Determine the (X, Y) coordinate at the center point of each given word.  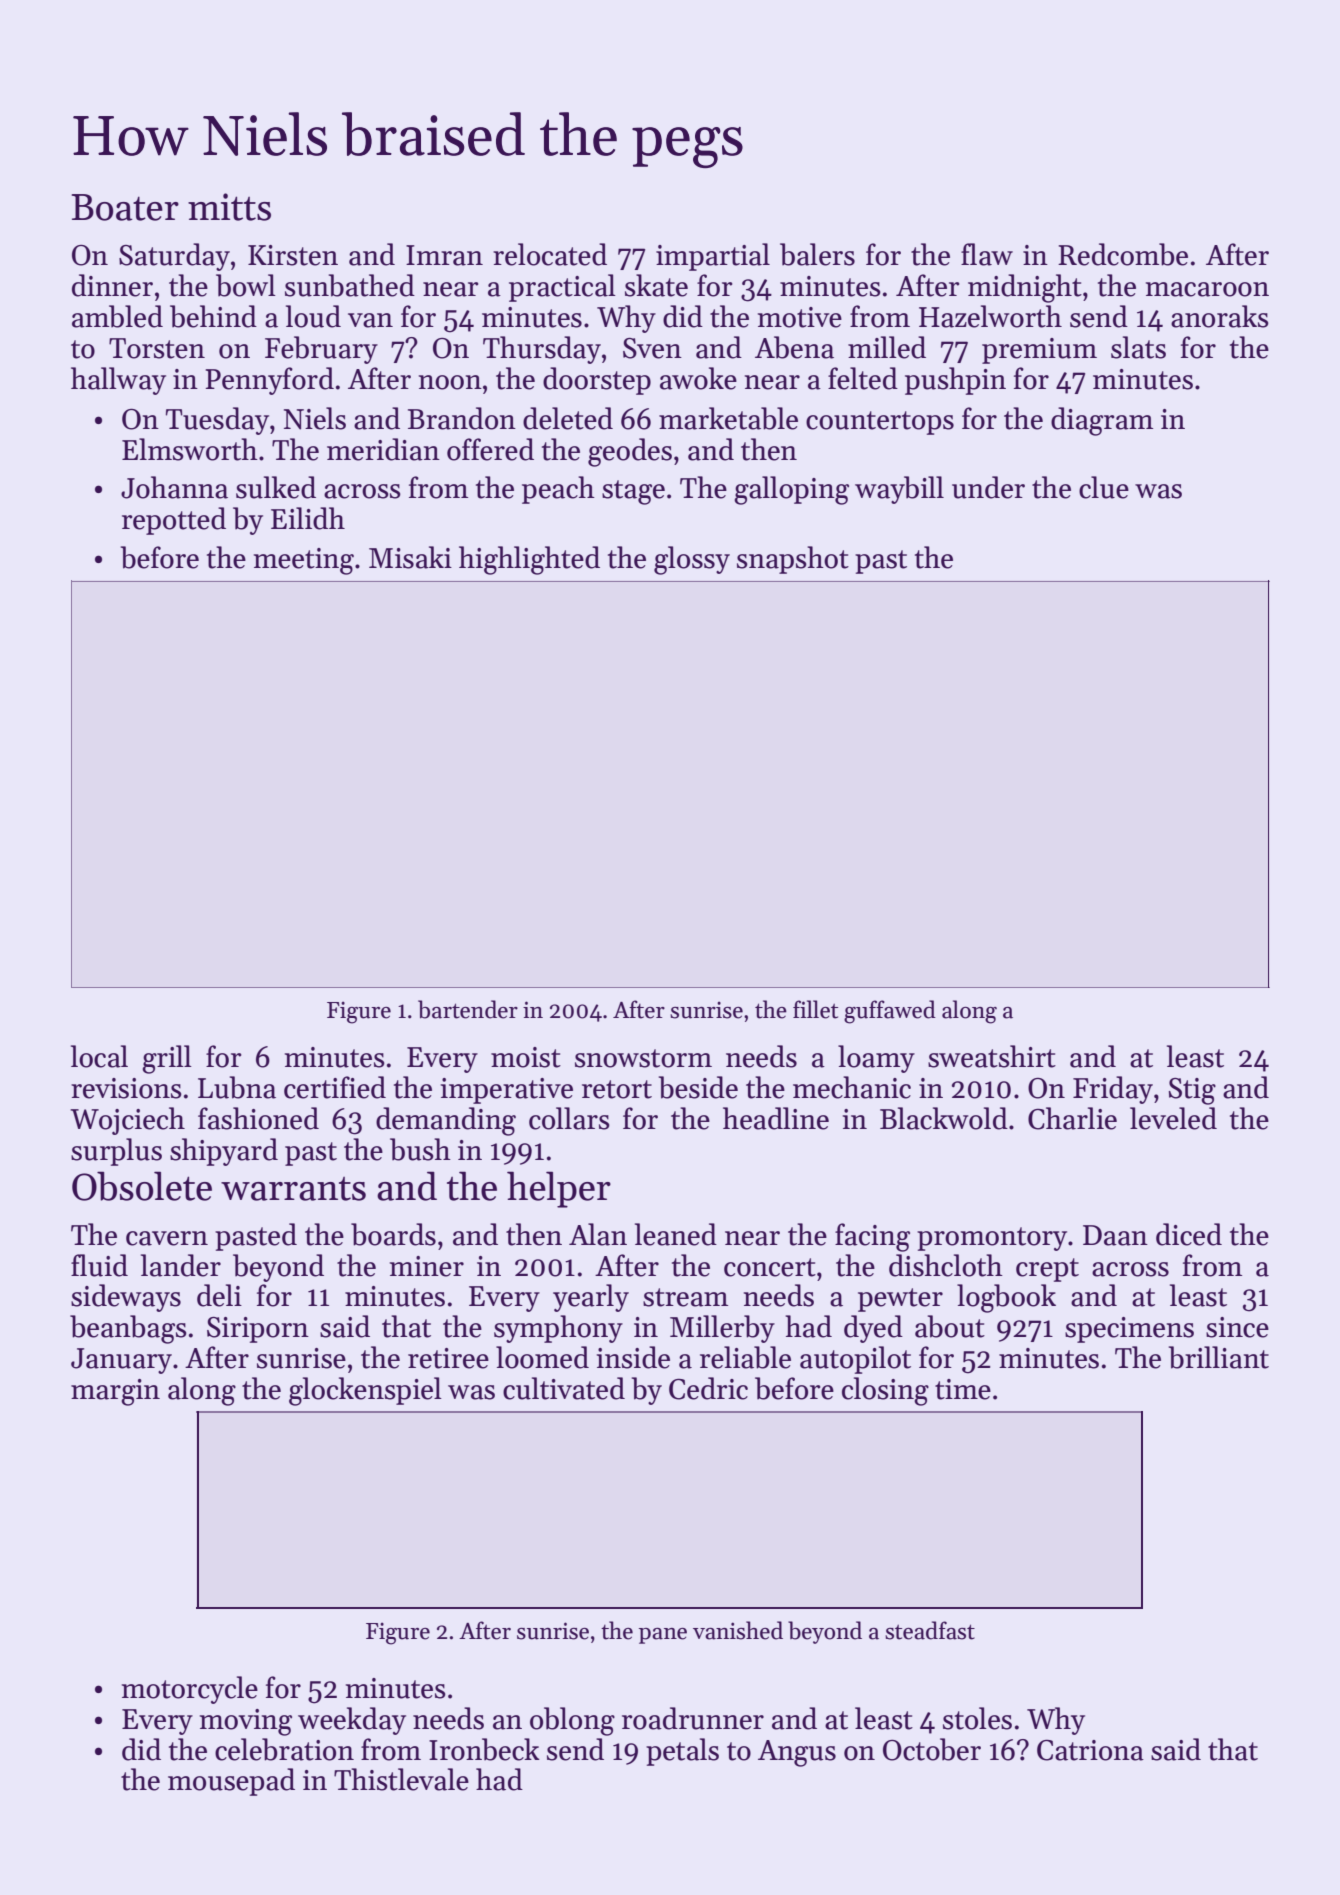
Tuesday (217, 421)
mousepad (231, 1782)
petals (682, 1752)
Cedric (708, 1388)
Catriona (1090, 1750)
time (963, 1389)
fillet (815, 1009)
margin (115, 1392)
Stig (1192, 1091)
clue (1104, 487)
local (99, 1056)
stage (633, 492)
